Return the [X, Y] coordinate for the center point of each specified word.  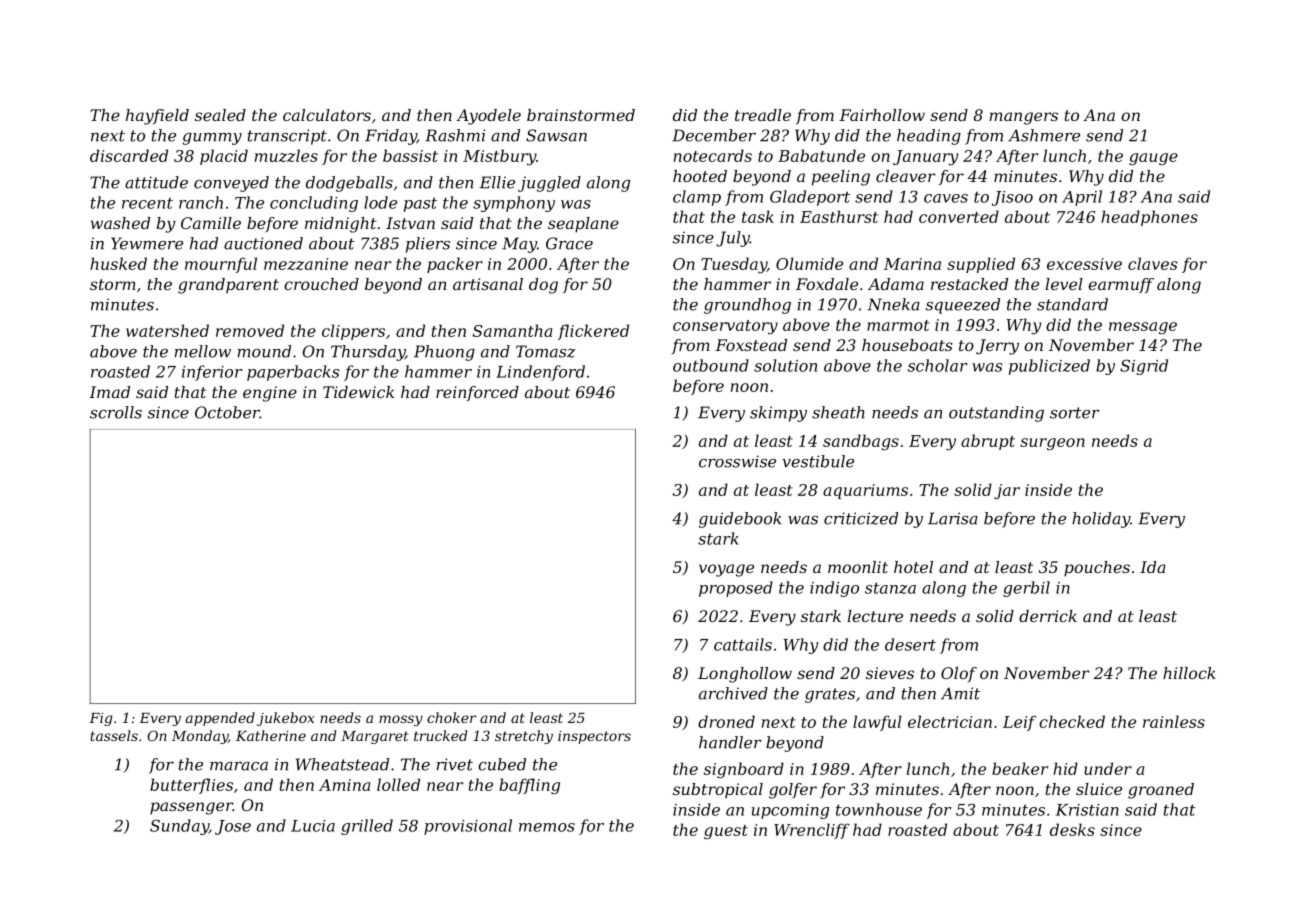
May [519, 245]
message [1143, 328]
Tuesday [734, 265]
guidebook [740, 520]
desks [1072, 829]
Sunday [179, 827]
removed [250, 330]
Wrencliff [812, 831]
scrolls [116, 412]
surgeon [1052, 444]
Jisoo [1012, 198]
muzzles [286, 155]
